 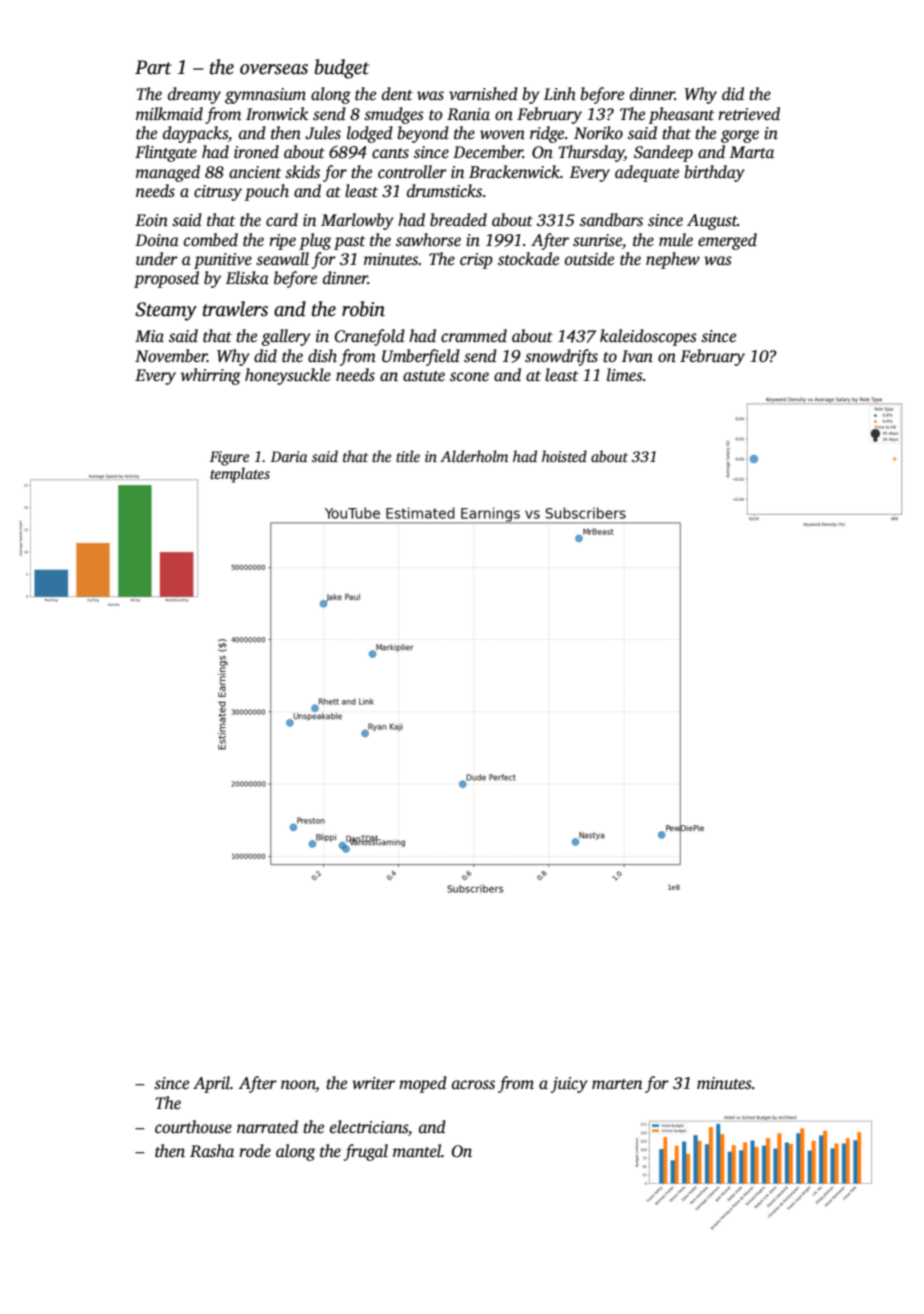 What do you see at coordinates (528, 259) in the document?
I see `stockade` at bounding box center [528, 259].
